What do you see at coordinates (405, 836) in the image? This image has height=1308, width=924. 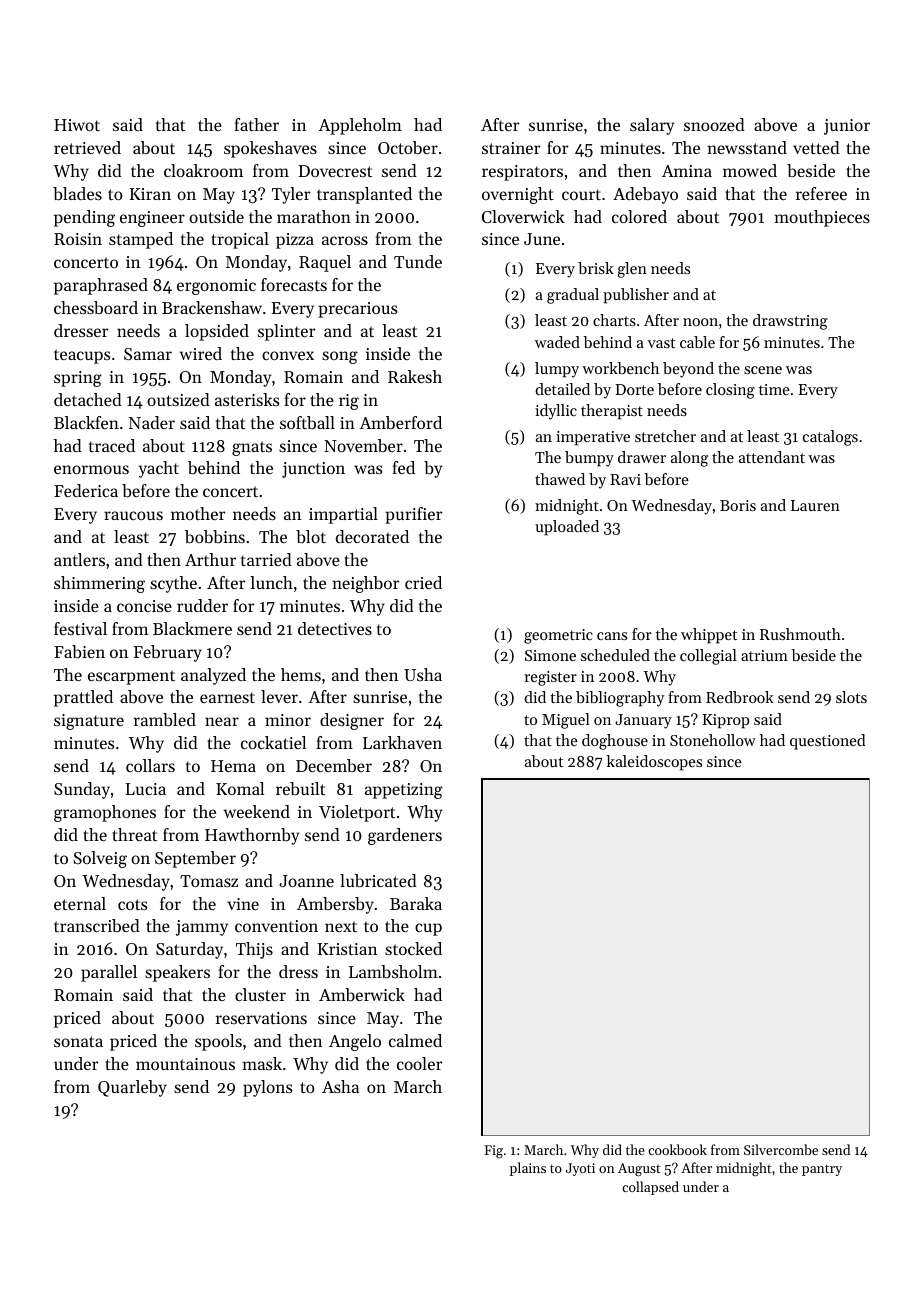 I see `gardeners` at bounding box center [405, 836].
